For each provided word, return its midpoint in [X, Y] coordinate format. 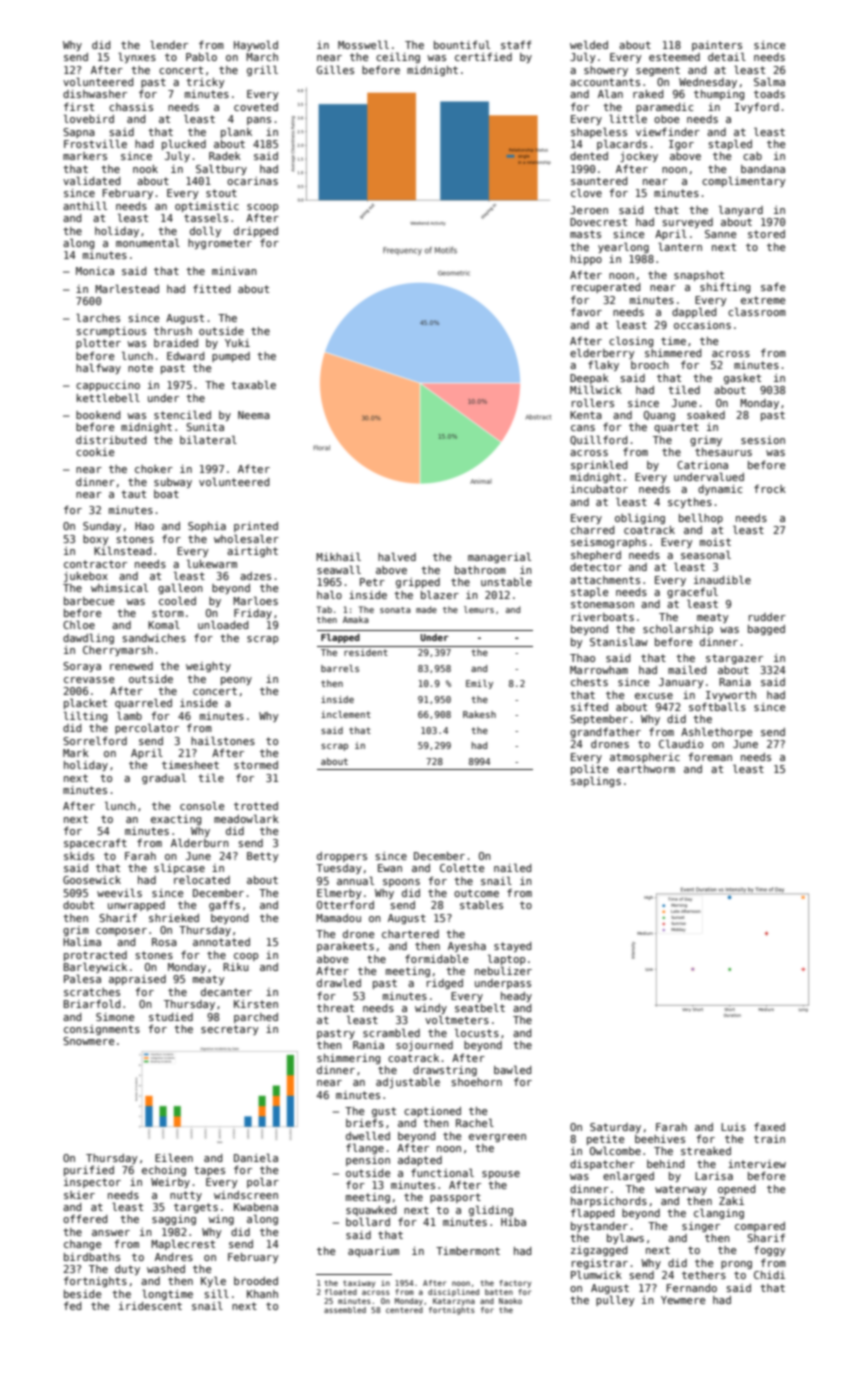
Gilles [335, 69]
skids [79, 856]
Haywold [256, 45]
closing [631, 341]
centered [404, 1310]
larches [98, 317]
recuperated [606, 288]
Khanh [262, 1294]
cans [583, 428]
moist [715, 542]
